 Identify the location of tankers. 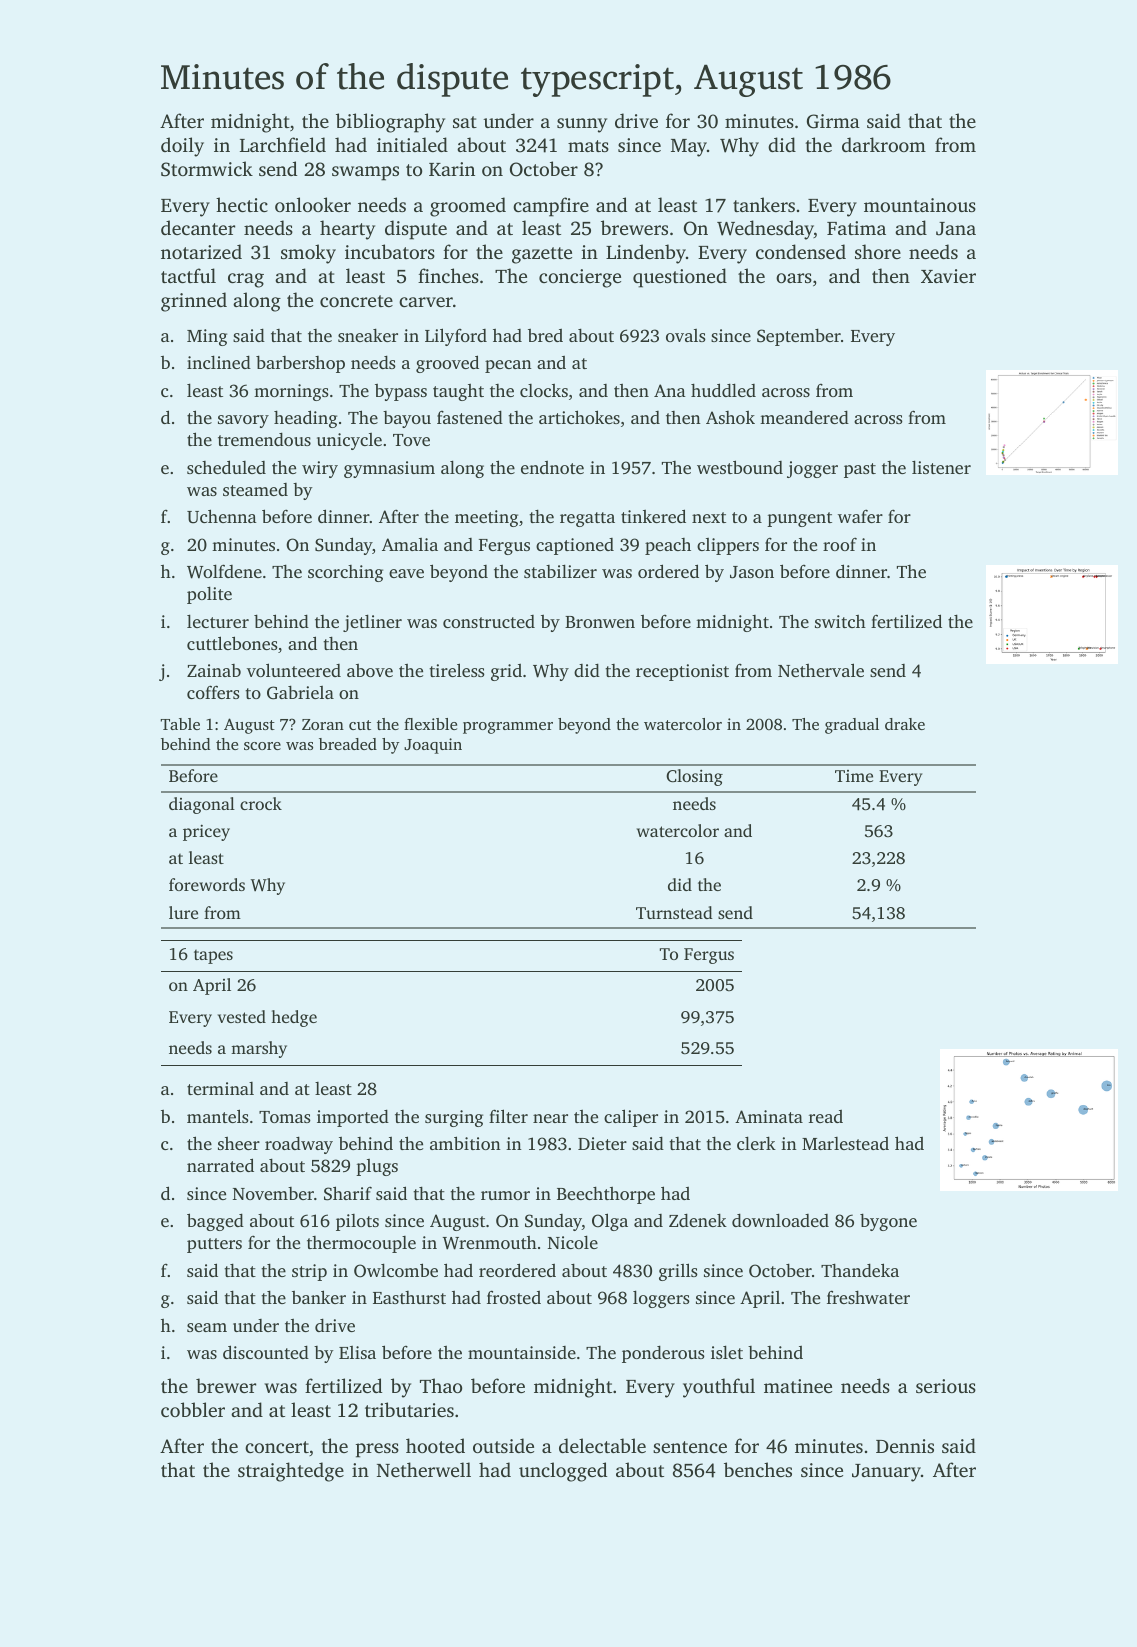
(764, 204).
